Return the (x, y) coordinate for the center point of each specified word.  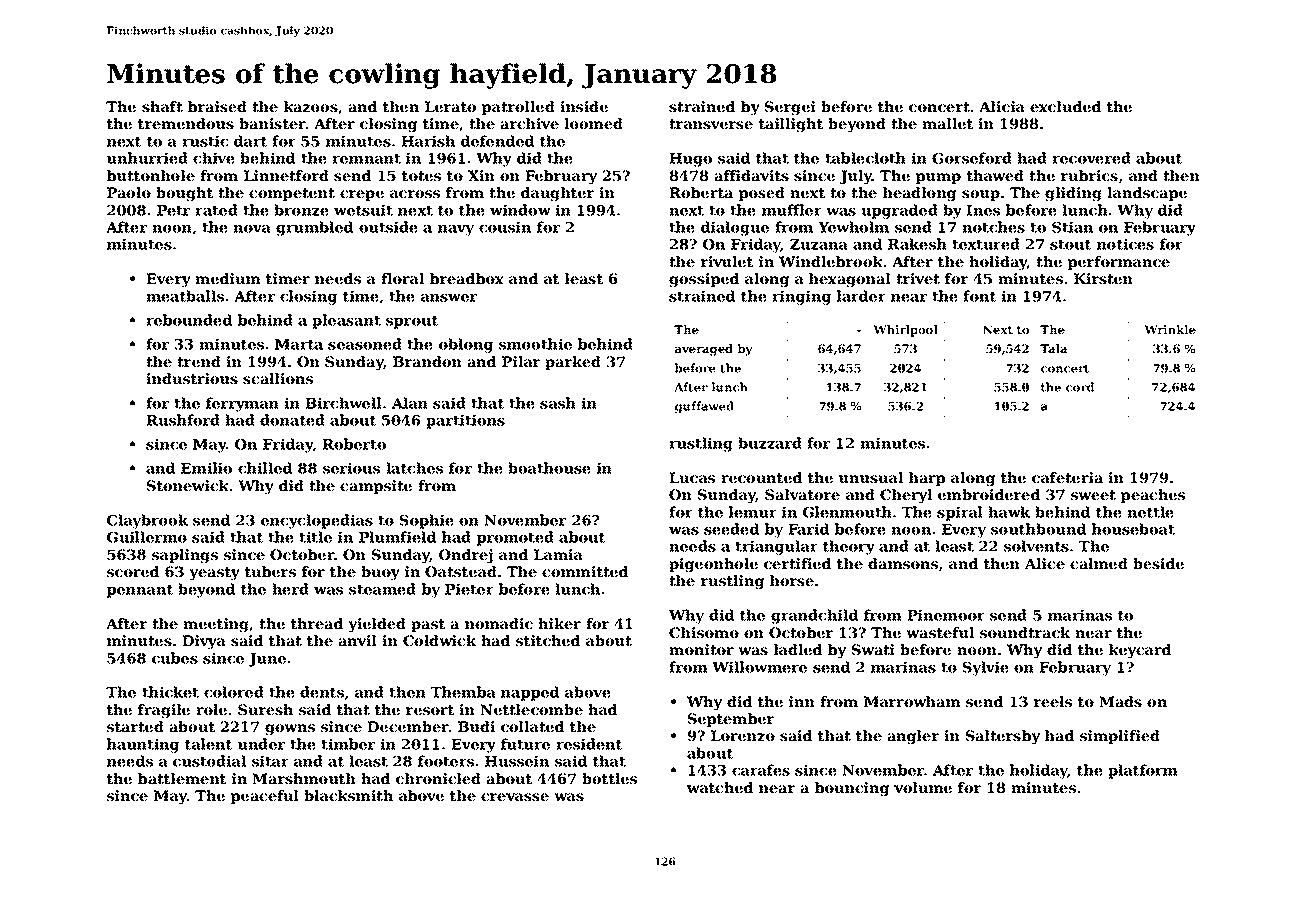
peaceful (265, 797)
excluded (1065, 106)
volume (923, 787)
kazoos (311, 106)
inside (584, 106)
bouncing (852, 789)
